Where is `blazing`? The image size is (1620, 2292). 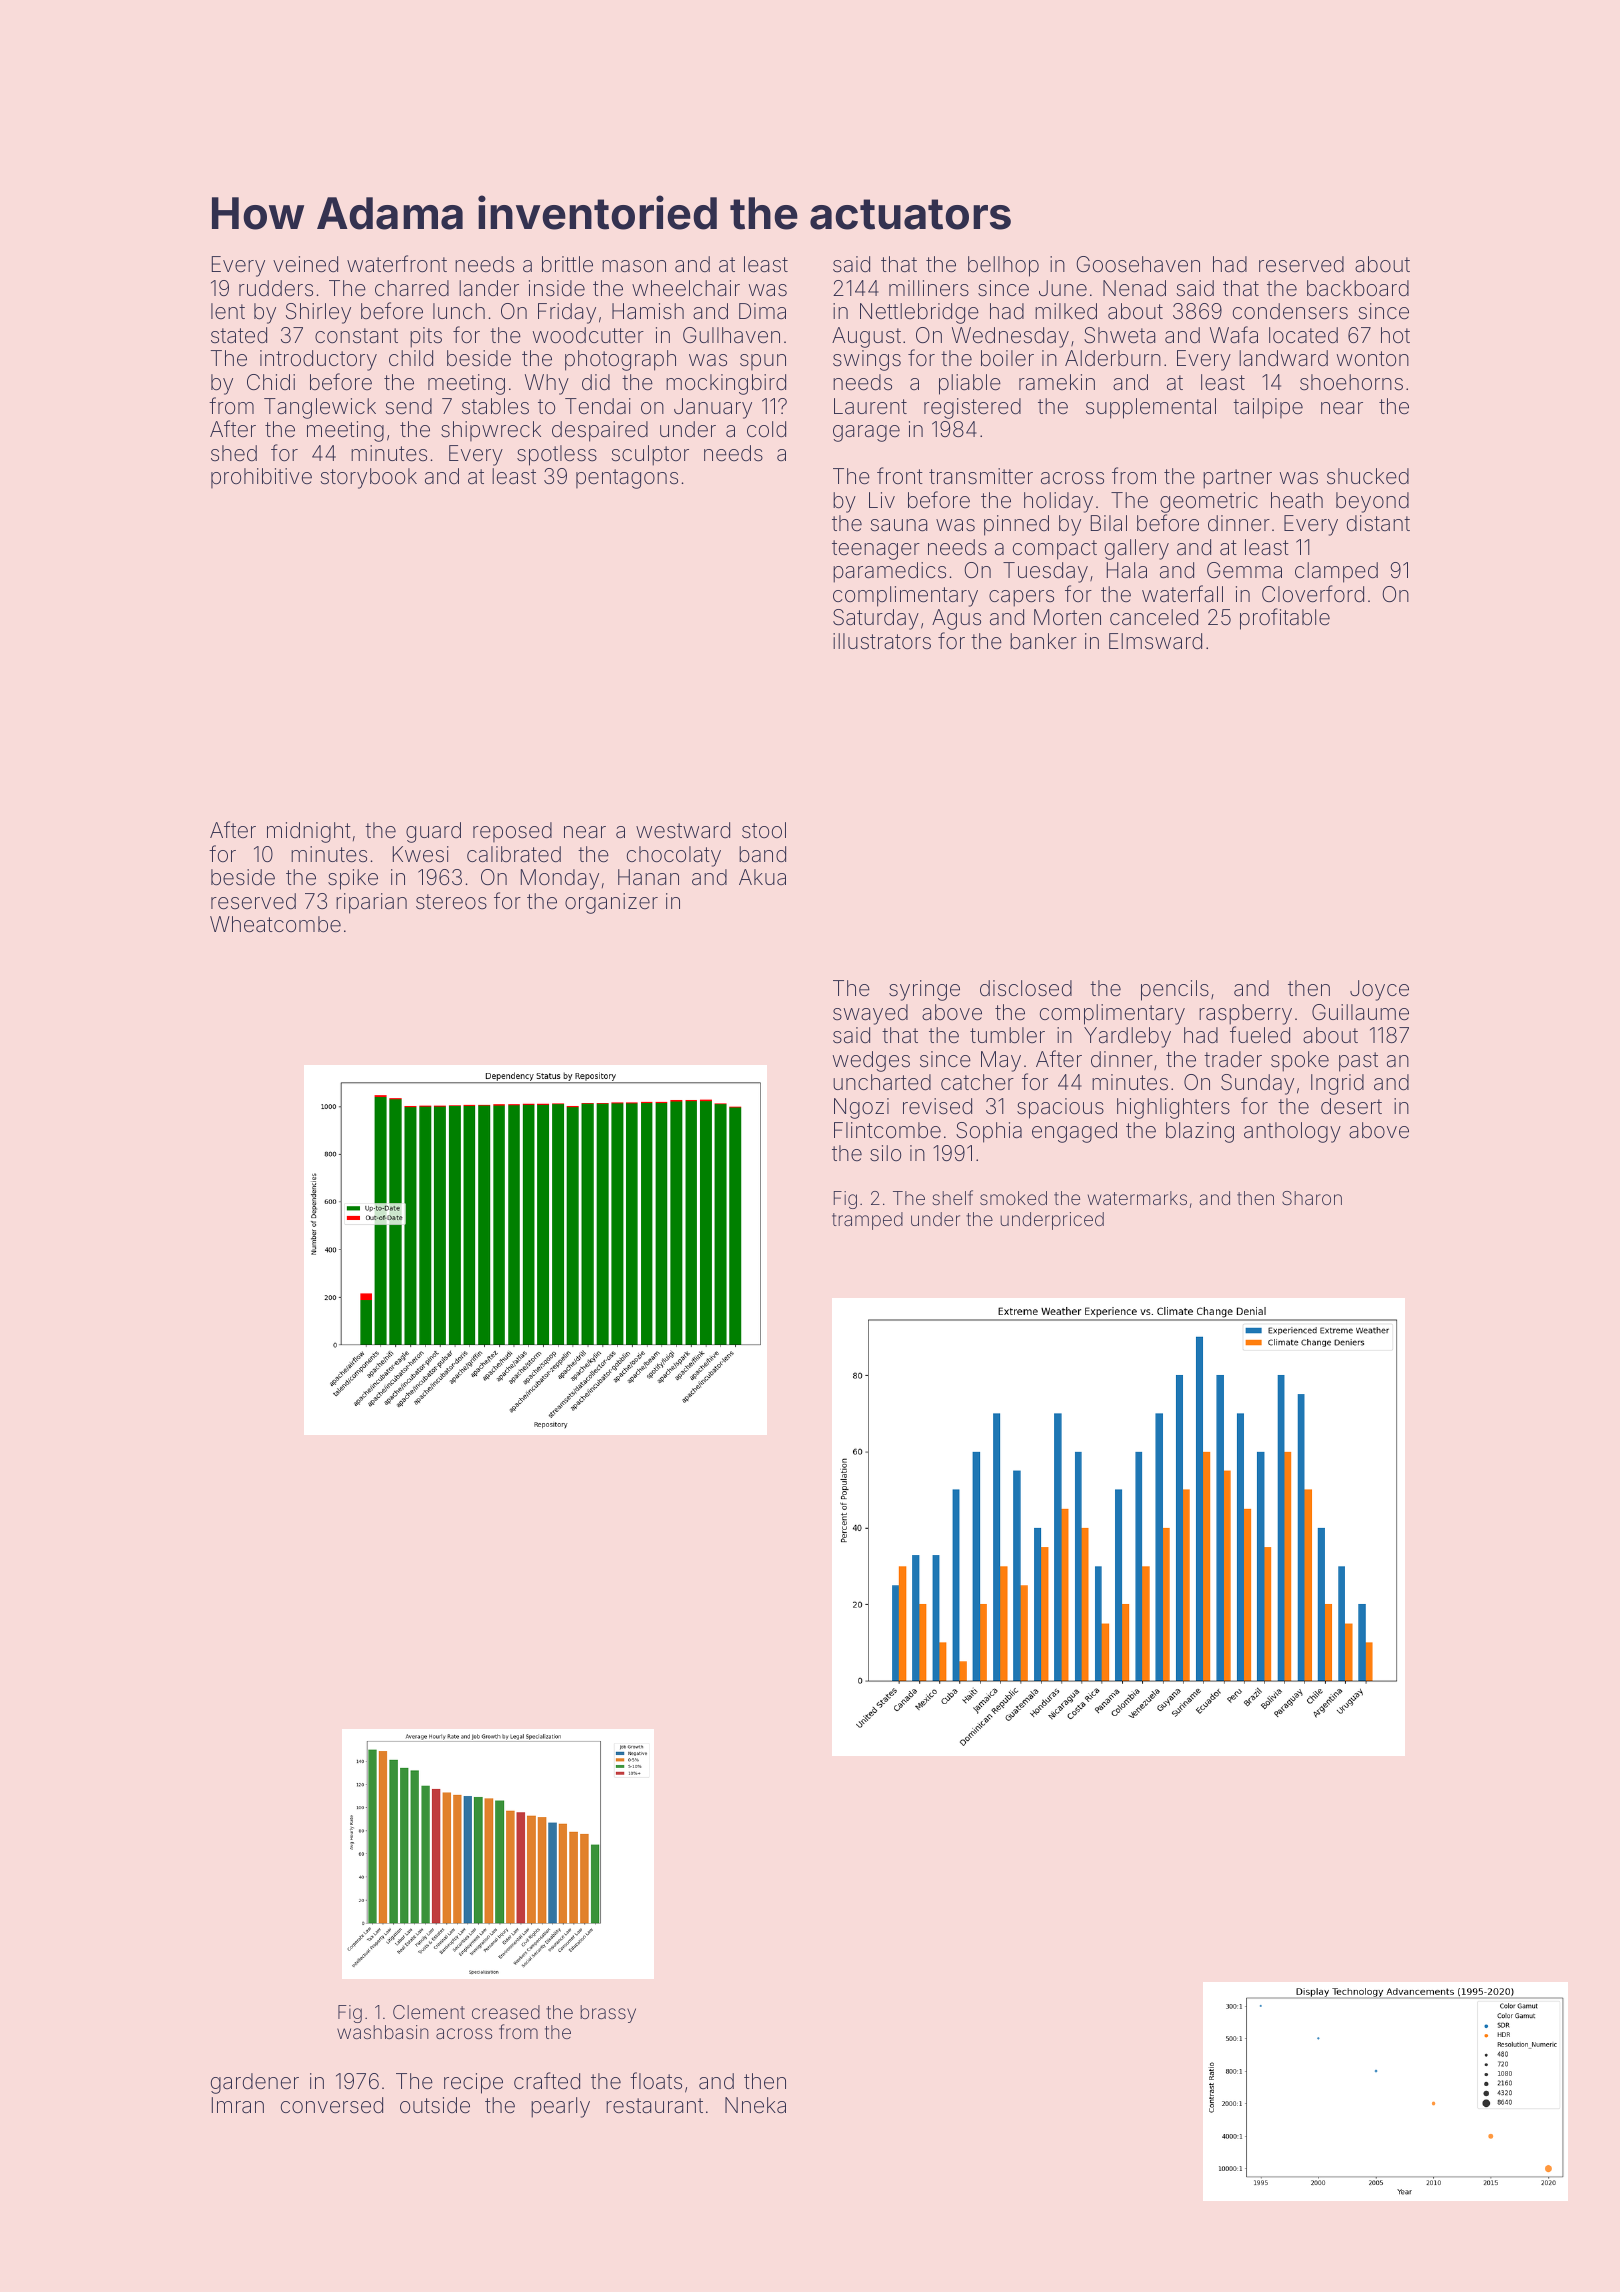
blazing is located at coordinates (1200, 1132).
